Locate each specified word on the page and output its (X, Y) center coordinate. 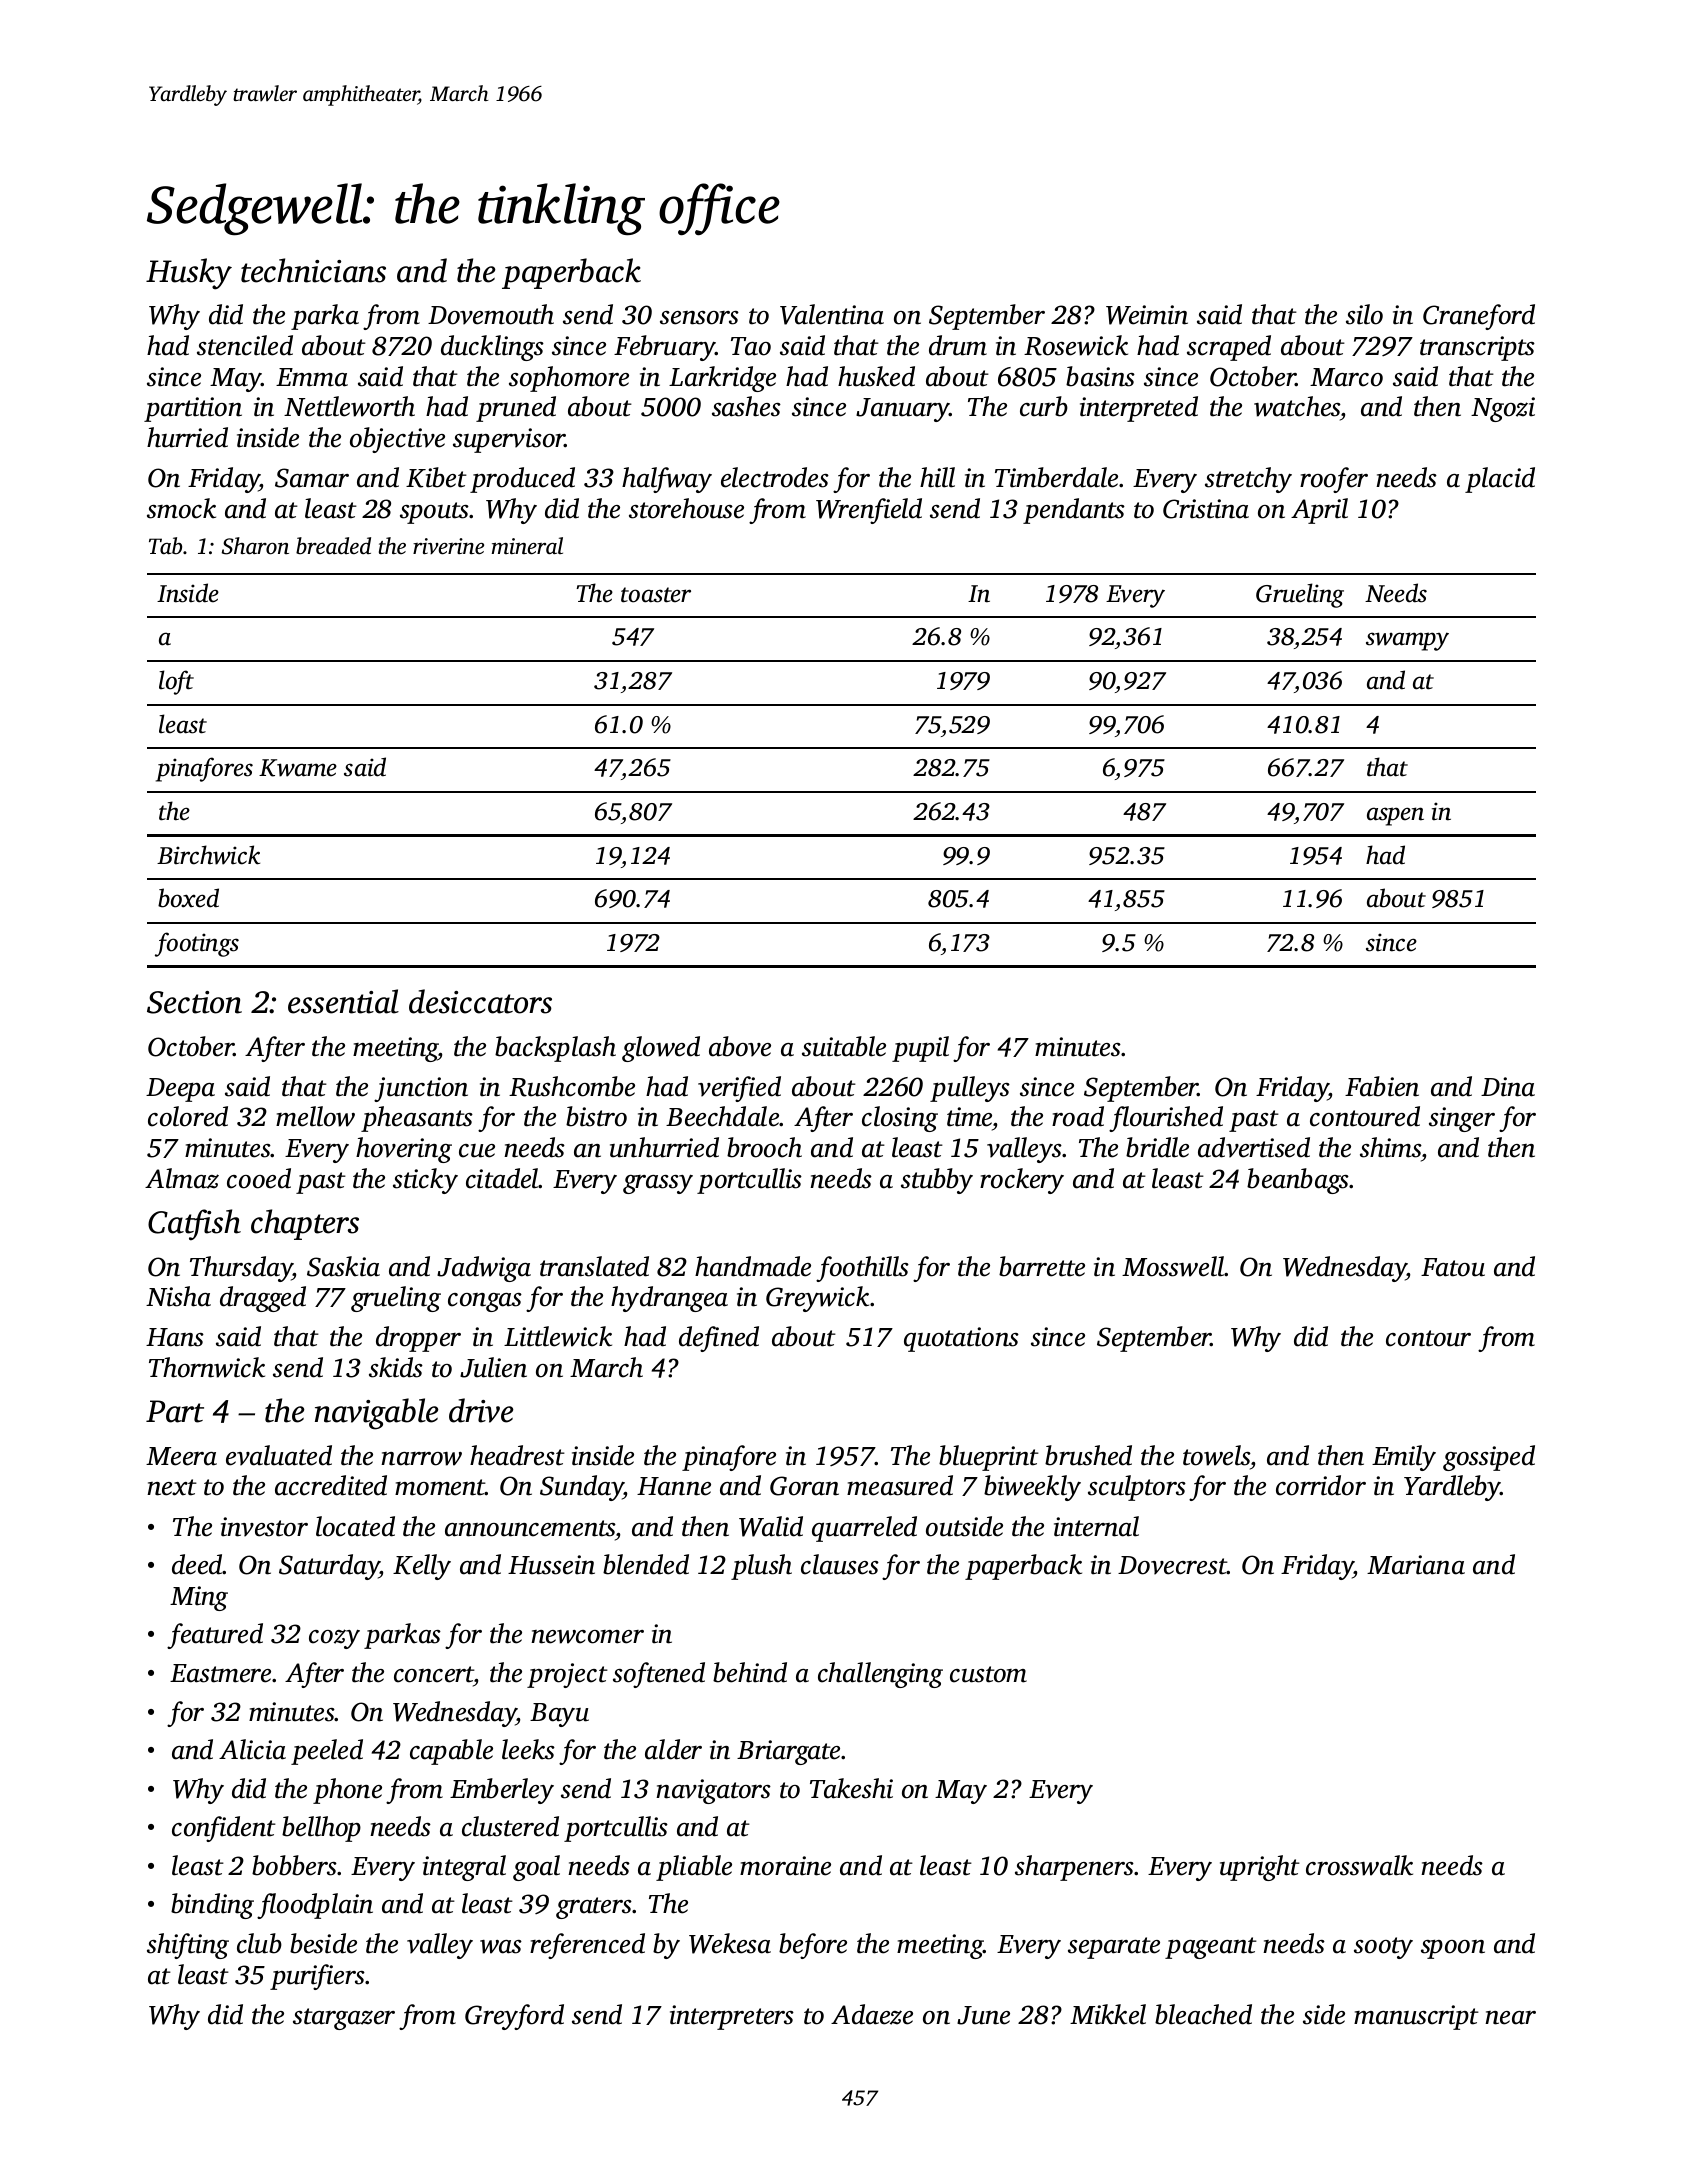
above (740, 1046)
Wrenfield (869, 511)
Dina (1508, 1087)
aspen (1395, 816)
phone (347, 1791)
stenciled (245, 345)
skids (396, 1367)
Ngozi (1503, 409)
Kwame (298, 768)
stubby (937, 1181)
